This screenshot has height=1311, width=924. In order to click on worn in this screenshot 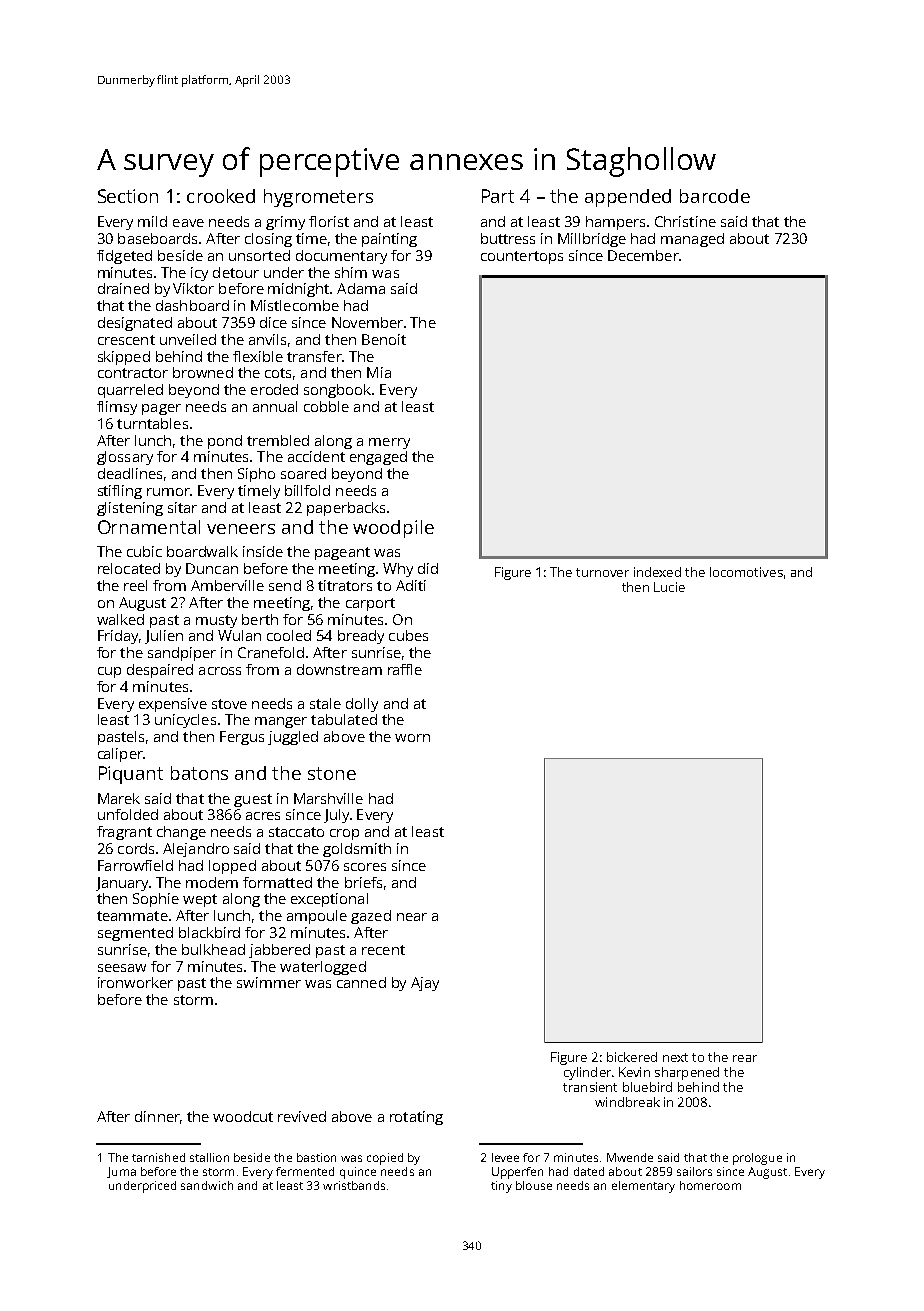, I will do `click(412, 738)`.
